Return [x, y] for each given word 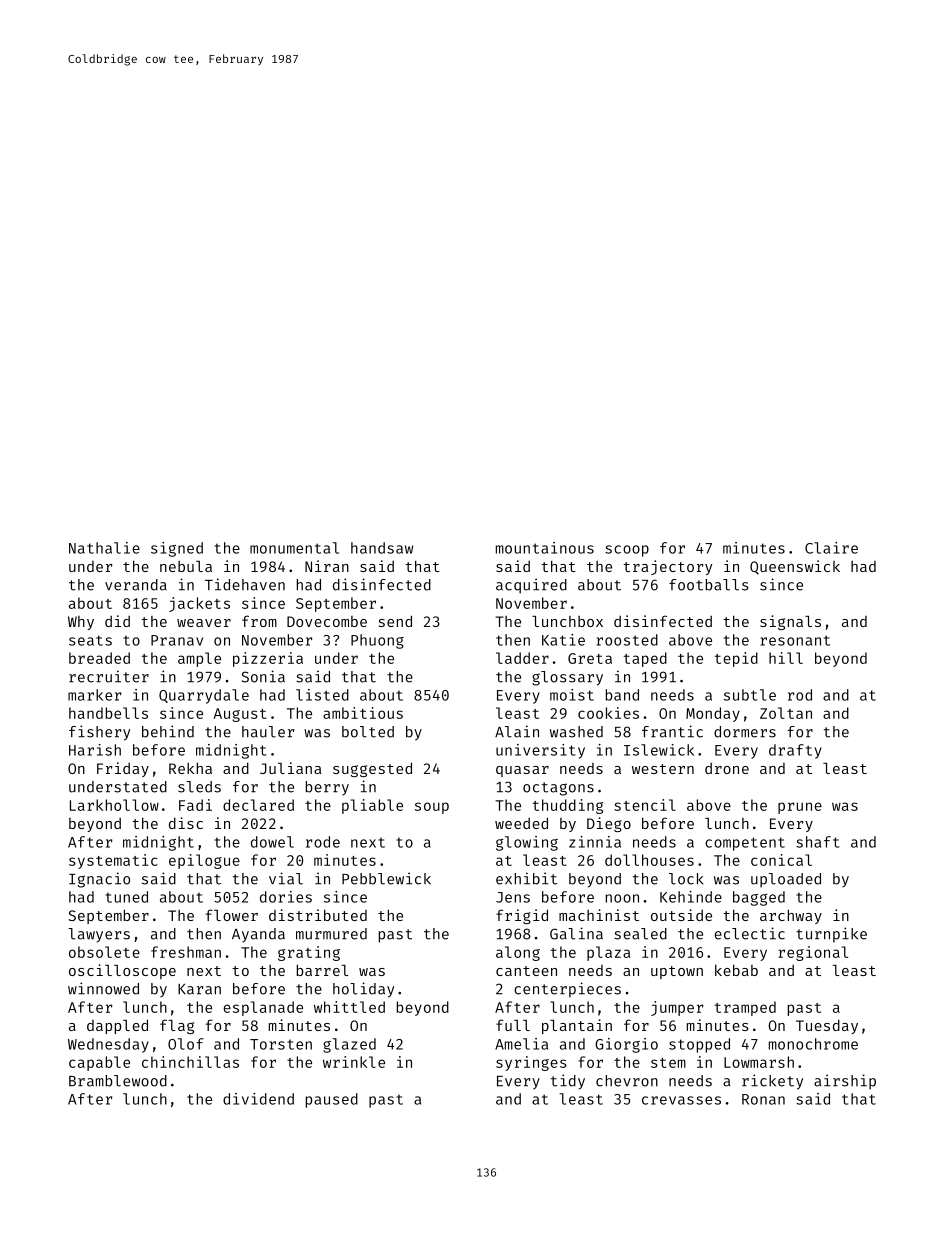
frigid [522, 916]
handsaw [382, 548]
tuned [126, 897]
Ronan [763, 1099]
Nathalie [104, 548]
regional [813, 953]
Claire [831, 548]
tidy [568, 1082]
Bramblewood [118, 1081]
